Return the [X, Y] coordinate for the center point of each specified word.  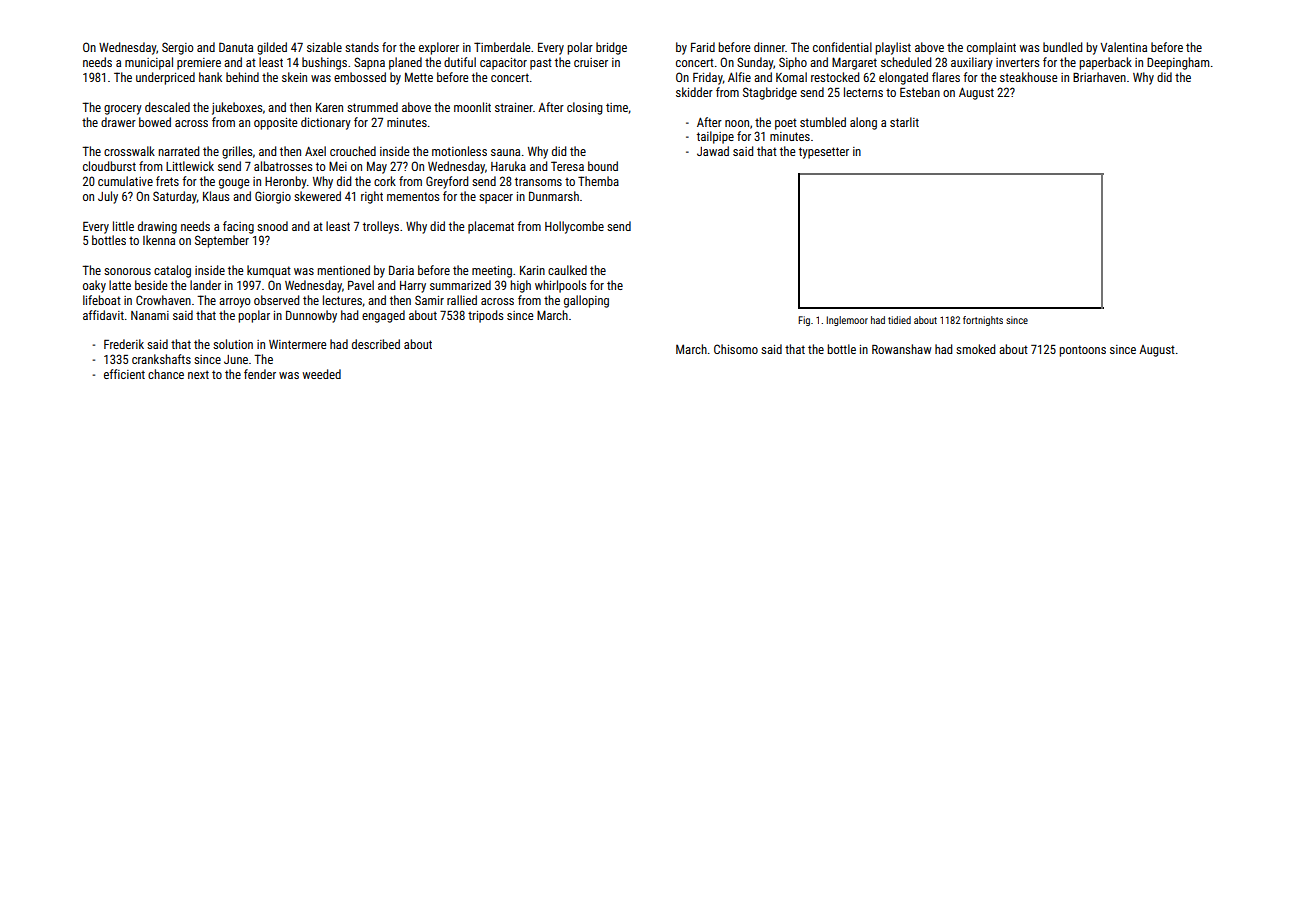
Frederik [124, 344]
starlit [904, 122]
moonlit [472, 107]
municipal [149, 63]
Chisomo [736, 349]
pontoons [1082, 351]
